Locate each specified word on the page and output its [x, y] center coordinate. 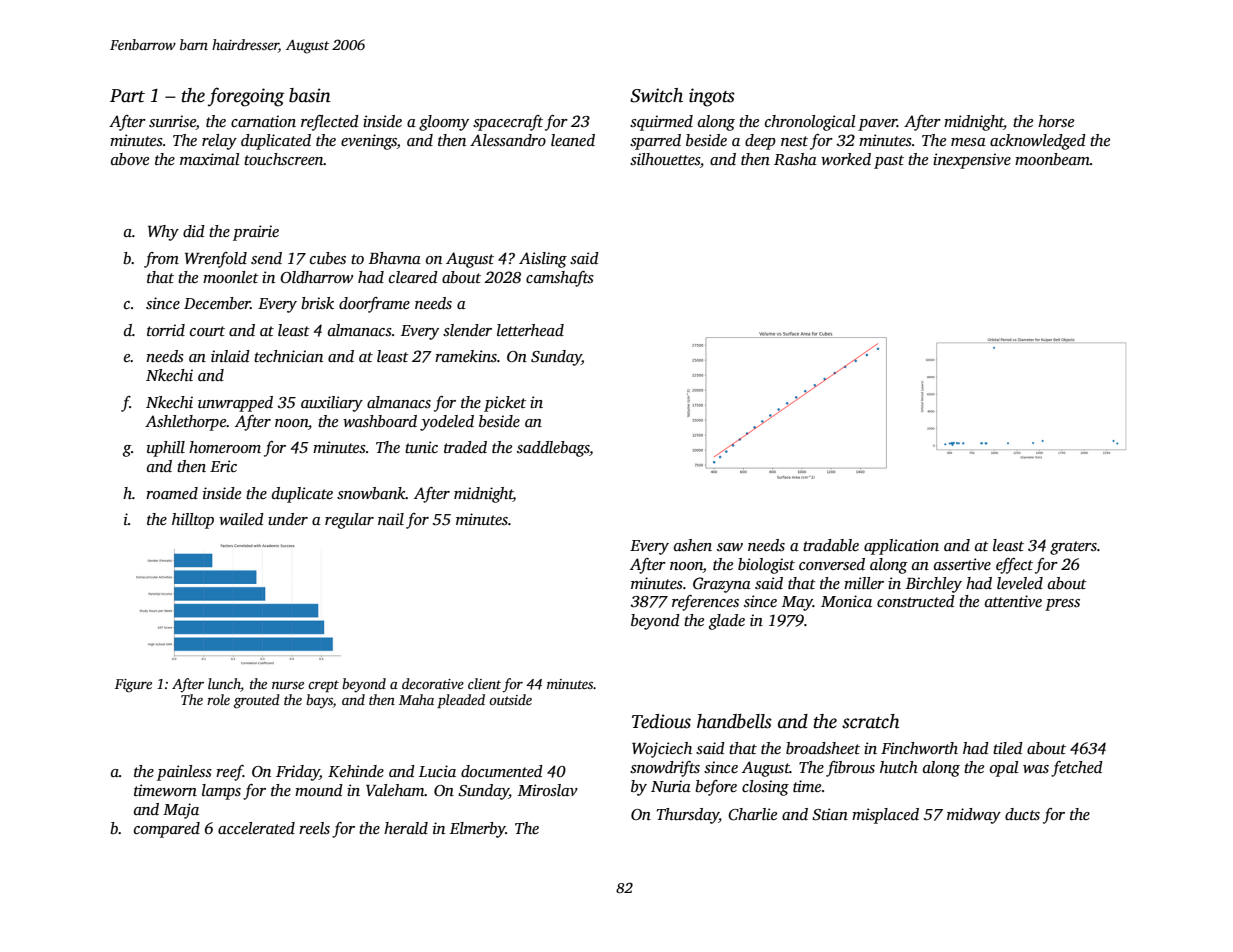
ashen [693, 545]
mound [319, 790]
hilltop [193, 521]
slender [467, 330]
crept [323, 686]
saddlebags [553, 449]
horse [1056, 121]
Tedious [661, 721]
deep [760, 142]
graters [1073, 548]
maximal [209, 159]
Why [163, 233]
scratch [870, 721]
